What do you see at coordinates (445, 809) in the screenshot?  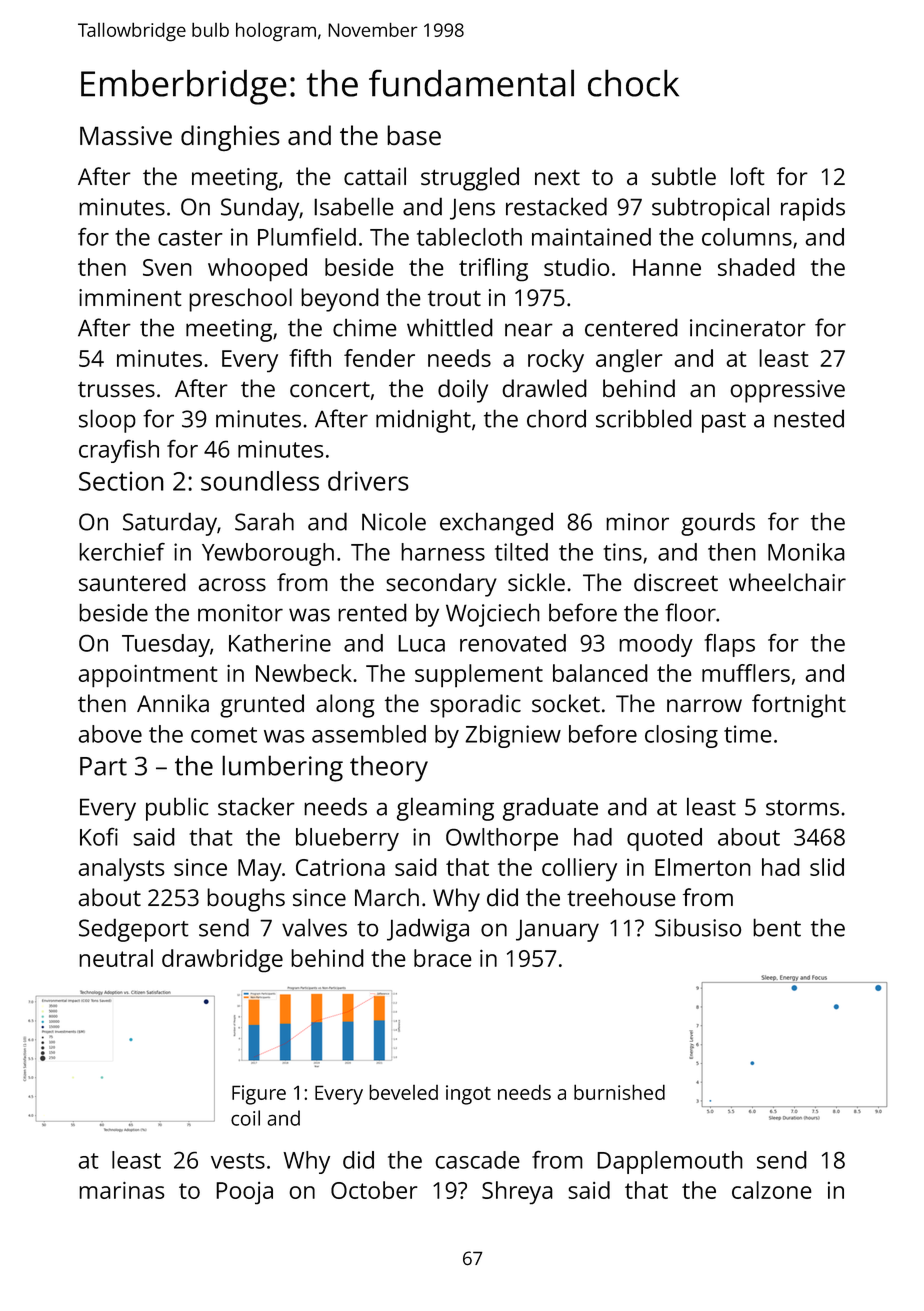 I see `gleaming` at bounding box center [445, 809].
